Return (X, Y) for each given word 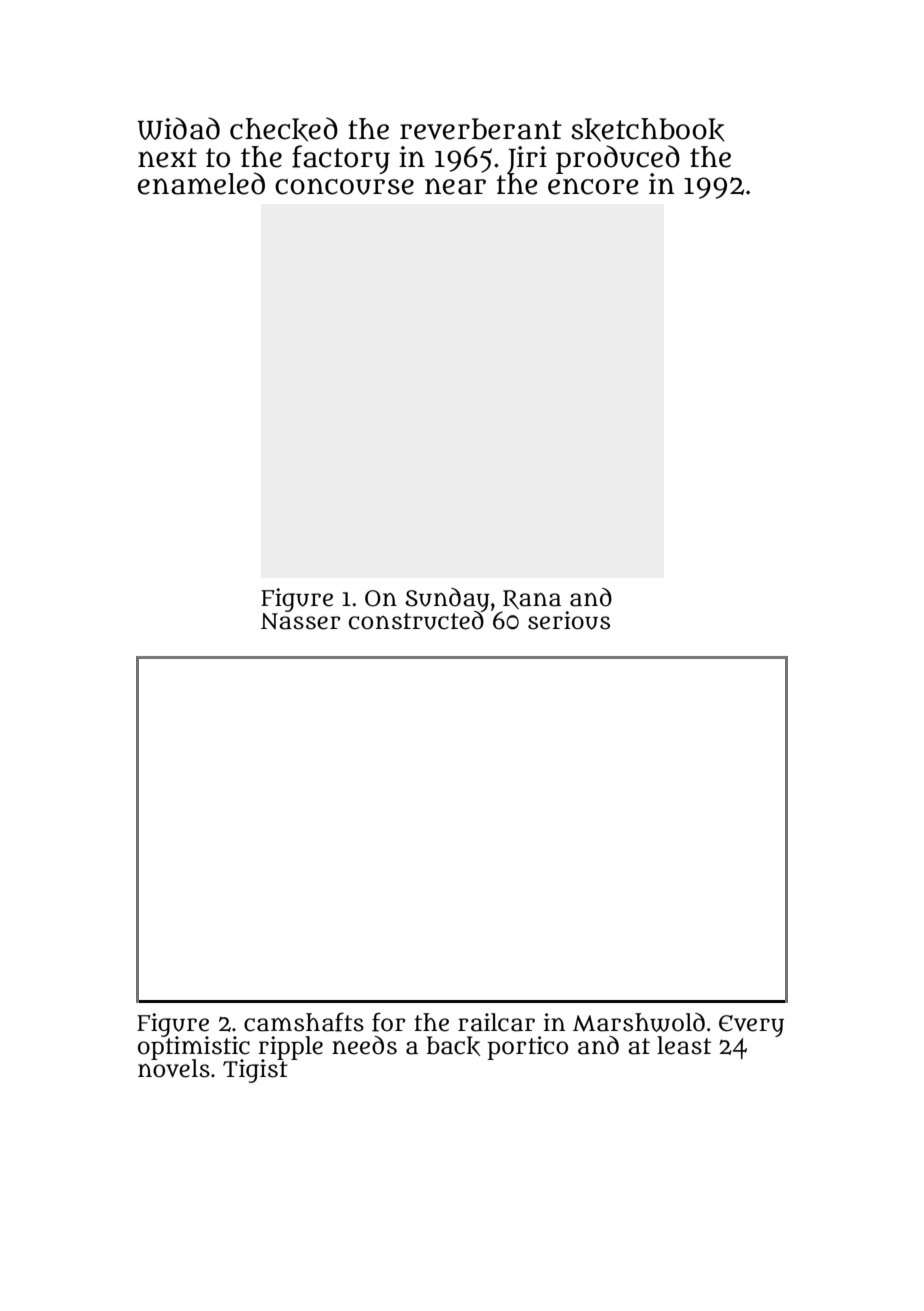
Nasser (301, 621)
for (389, 1022)
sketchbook (648, 130)
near (455, 186)
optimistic (194, 1047)
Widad (178, 128)
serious (569, 620)
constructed (416, 620)
